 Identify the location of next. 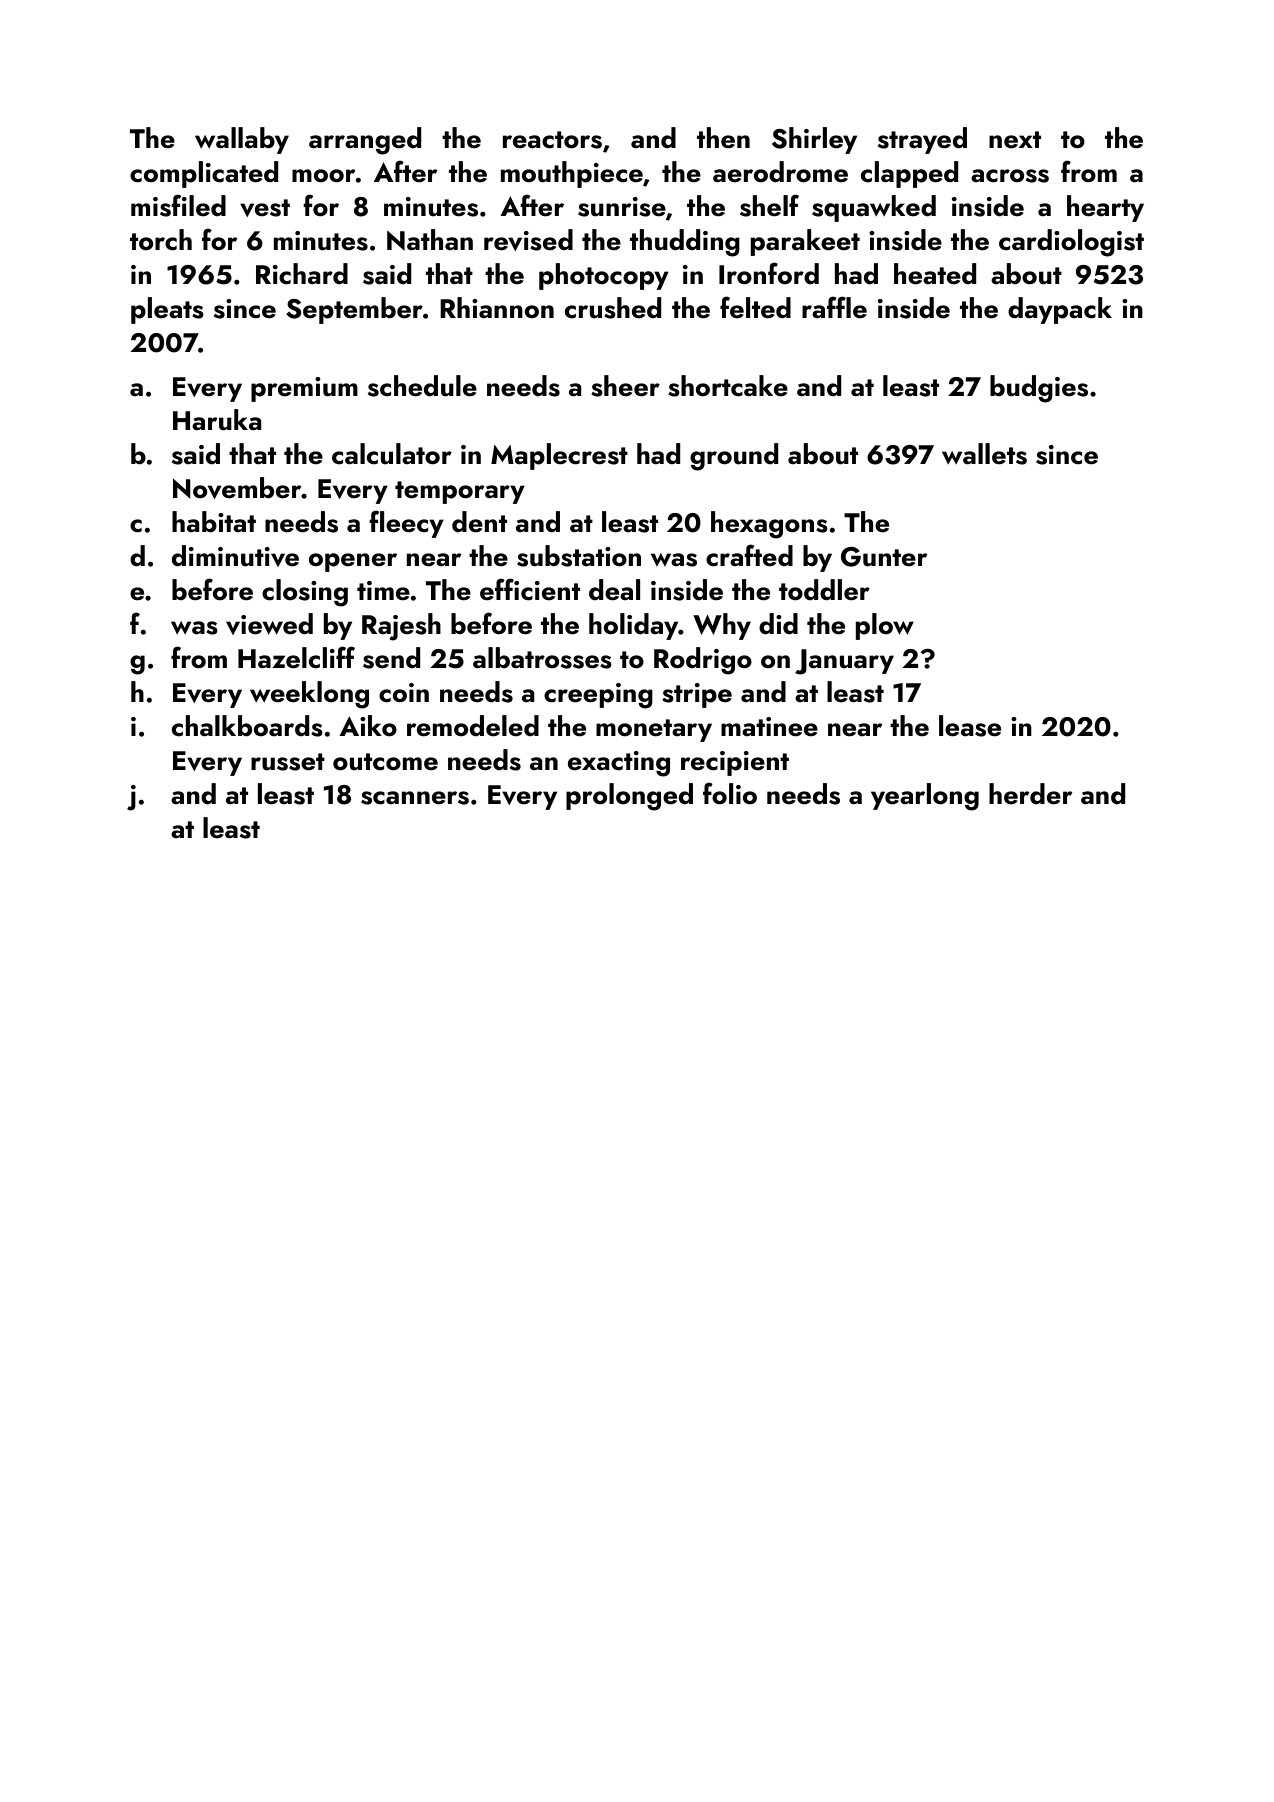
(1015, 140).
